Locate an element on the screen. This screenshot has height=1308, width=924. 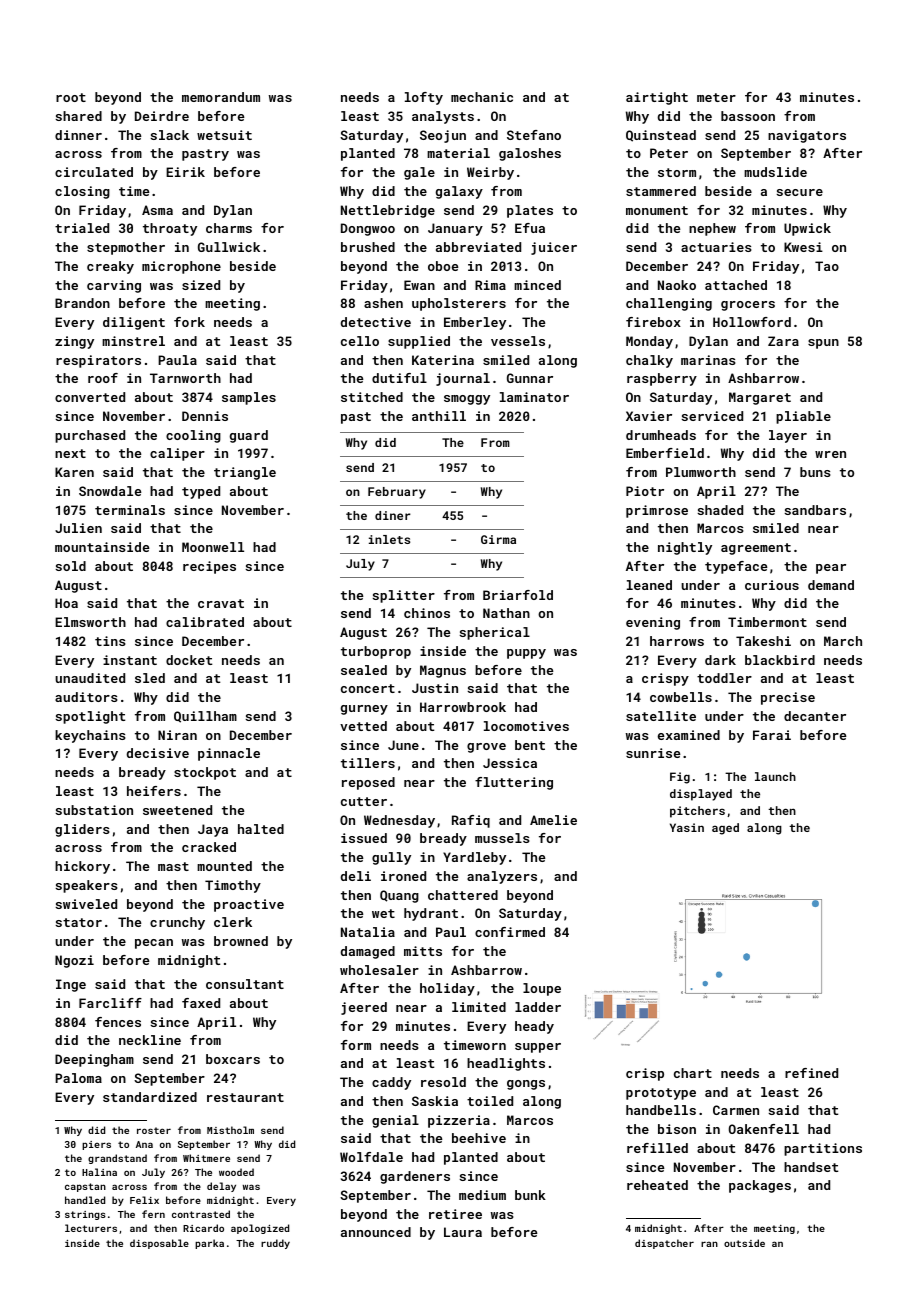
memorandum is located at coordinates (221, 97).
